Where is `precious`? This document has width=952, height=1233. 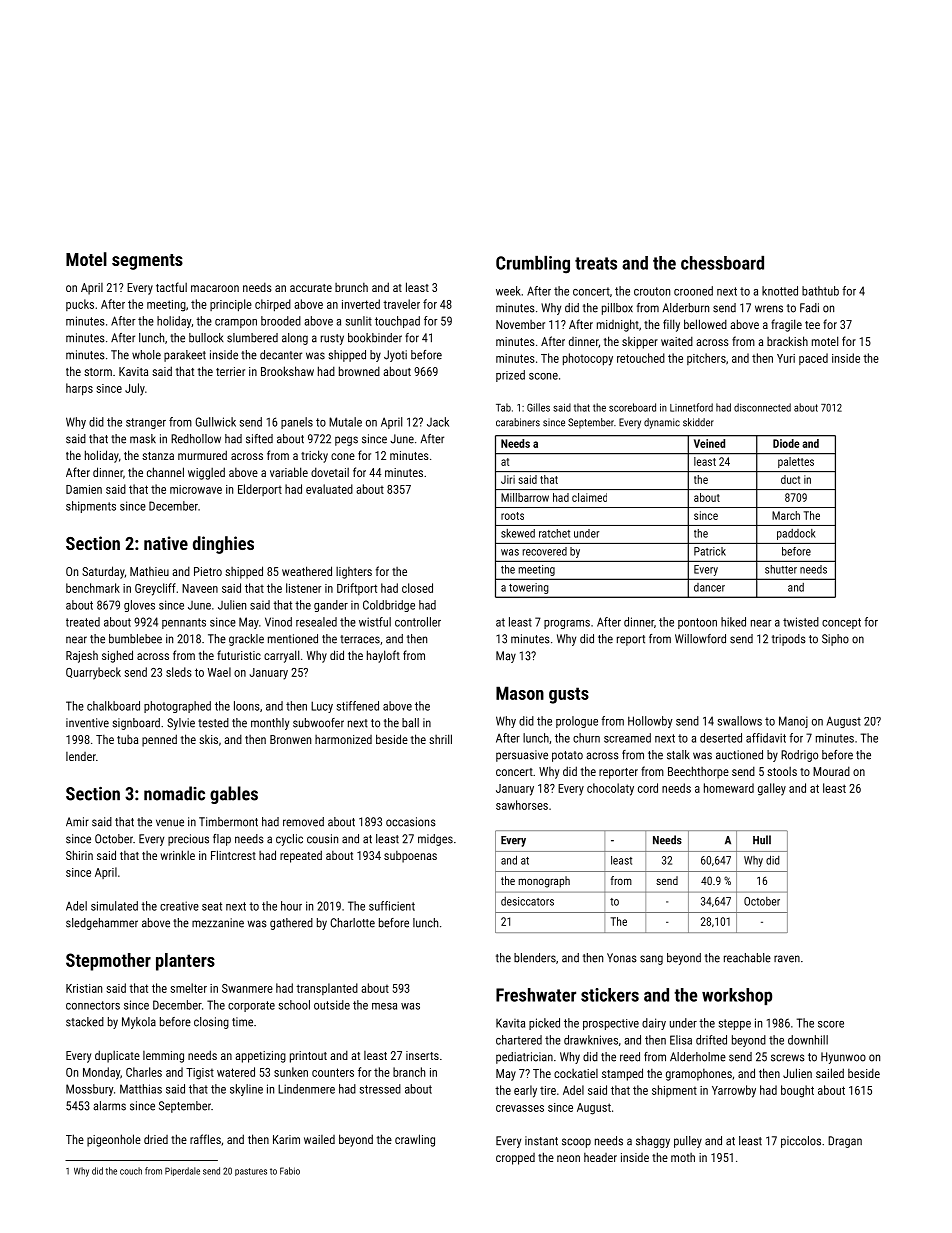
precious is located at coordinates (188, 840).
